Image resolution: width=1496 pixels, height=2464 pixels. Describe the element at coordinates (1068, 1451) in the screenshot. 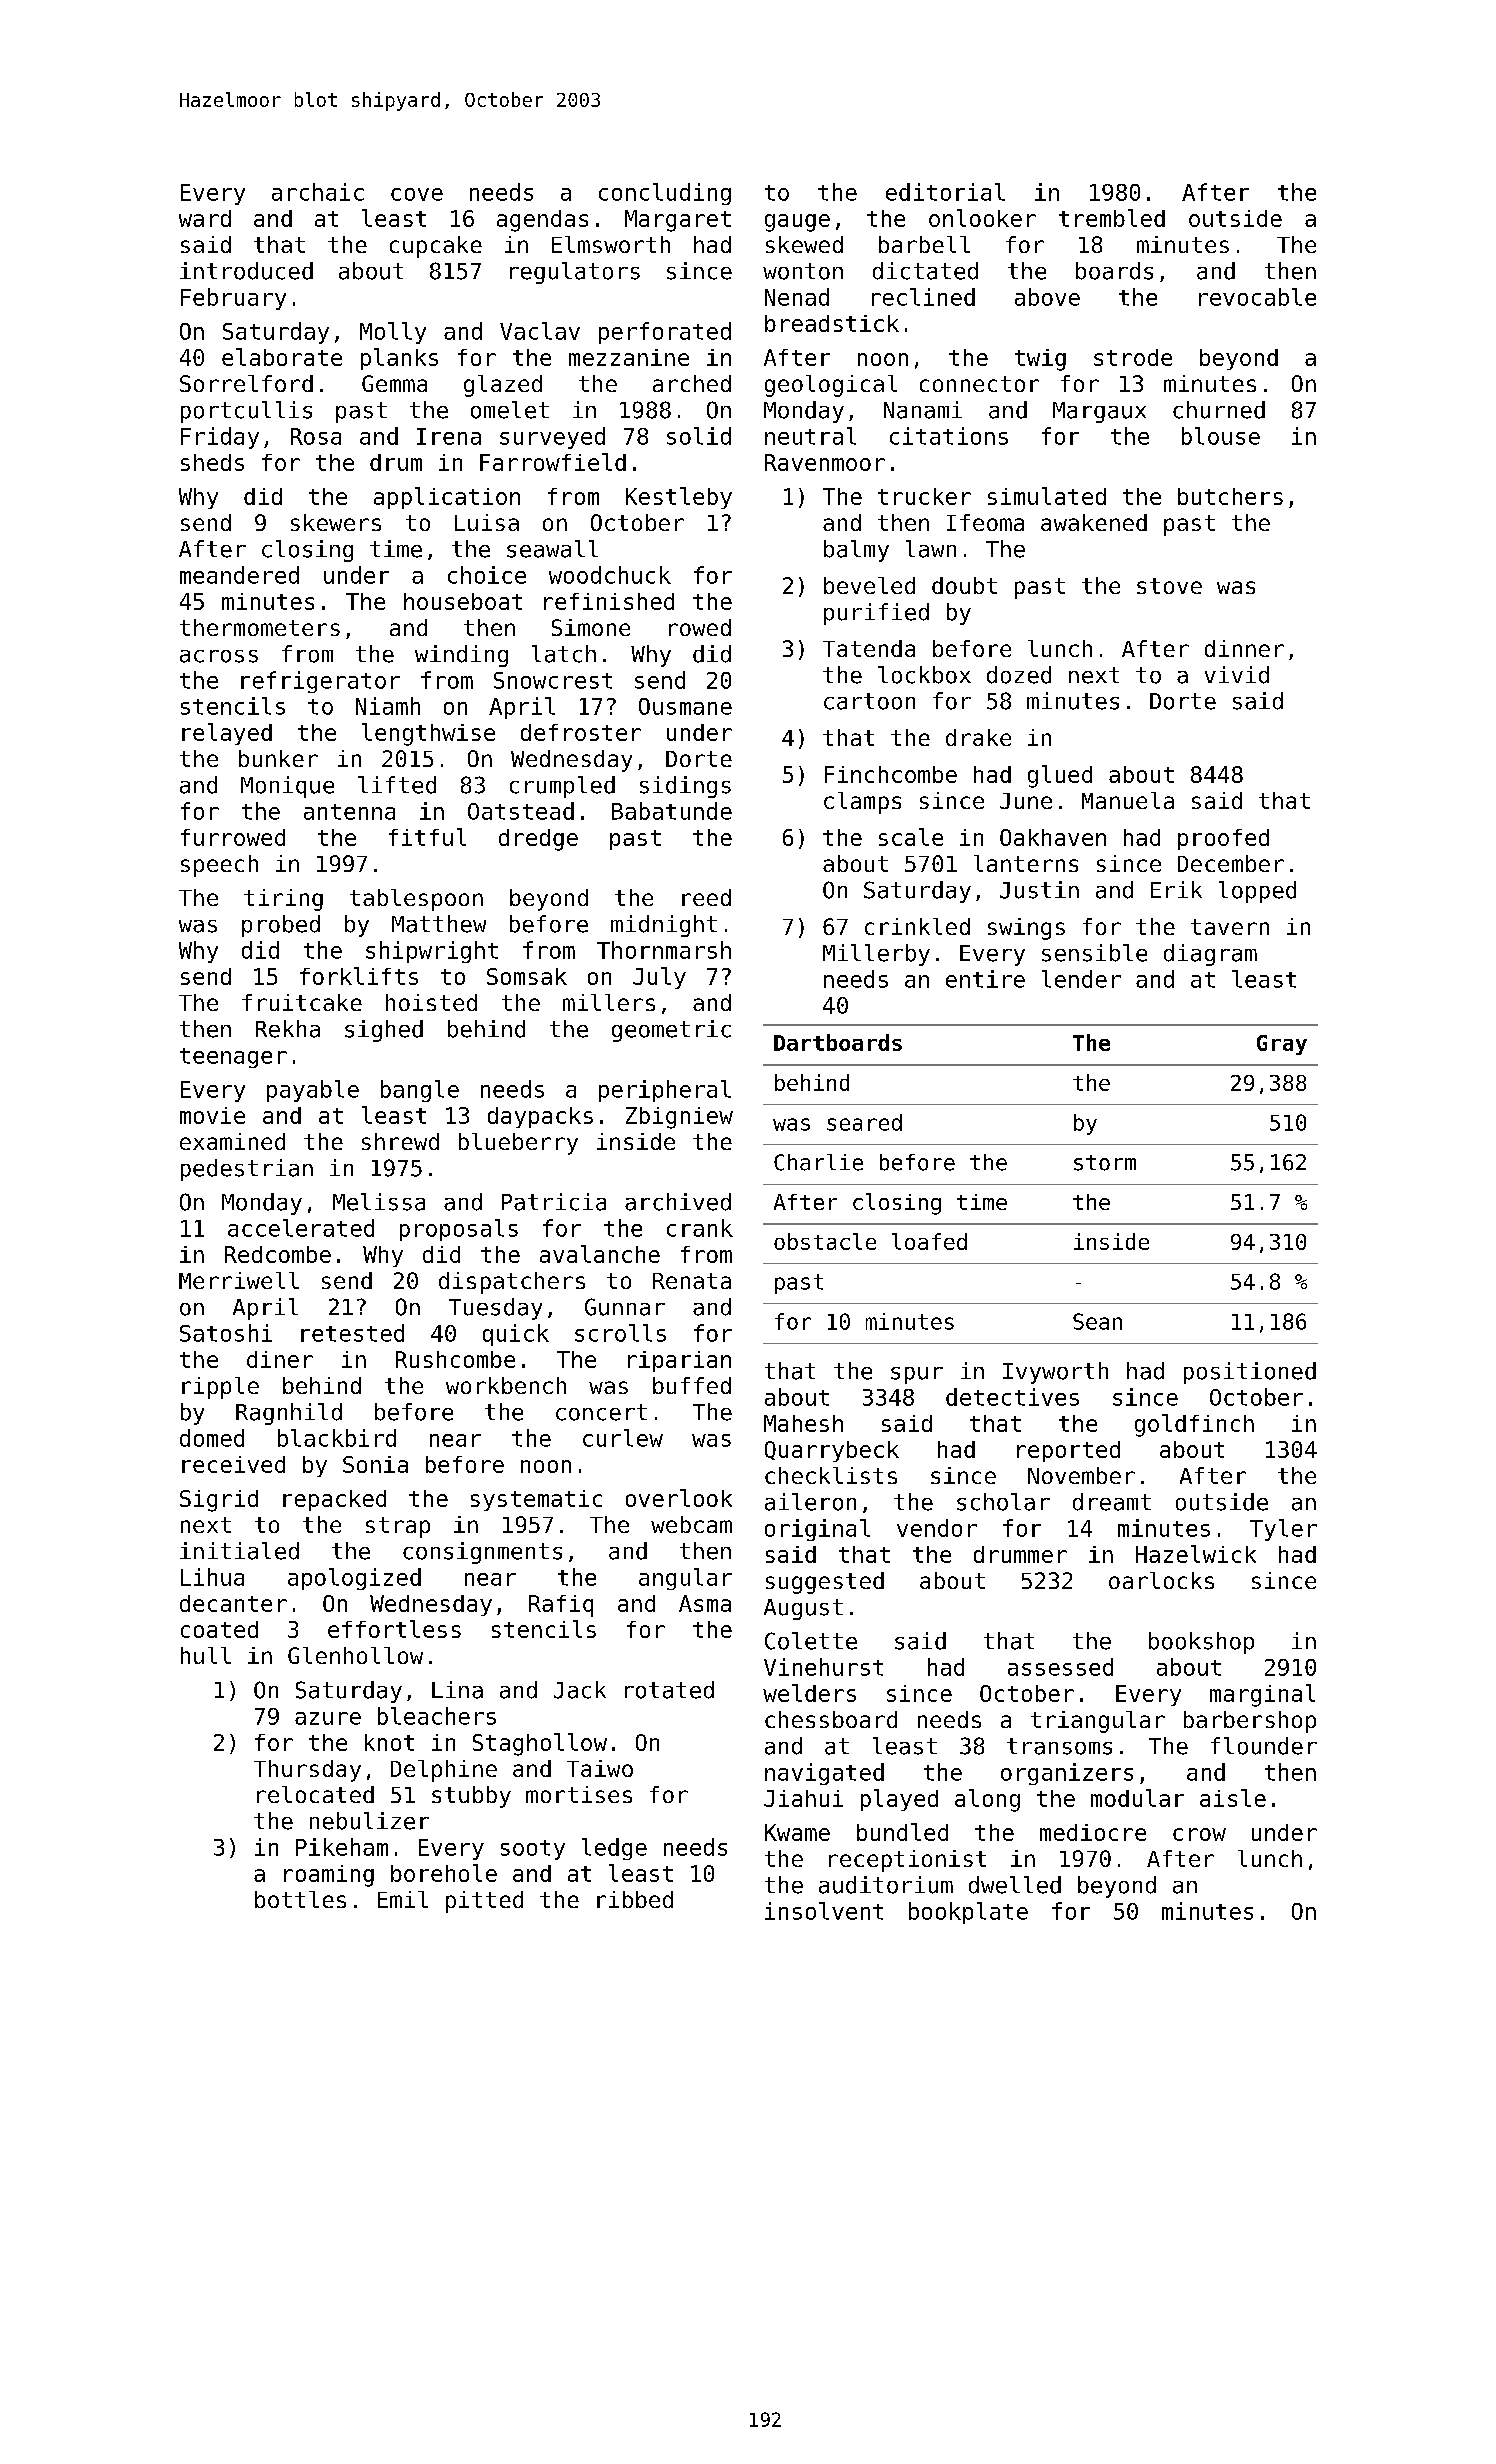

I see `reported` at that location.
